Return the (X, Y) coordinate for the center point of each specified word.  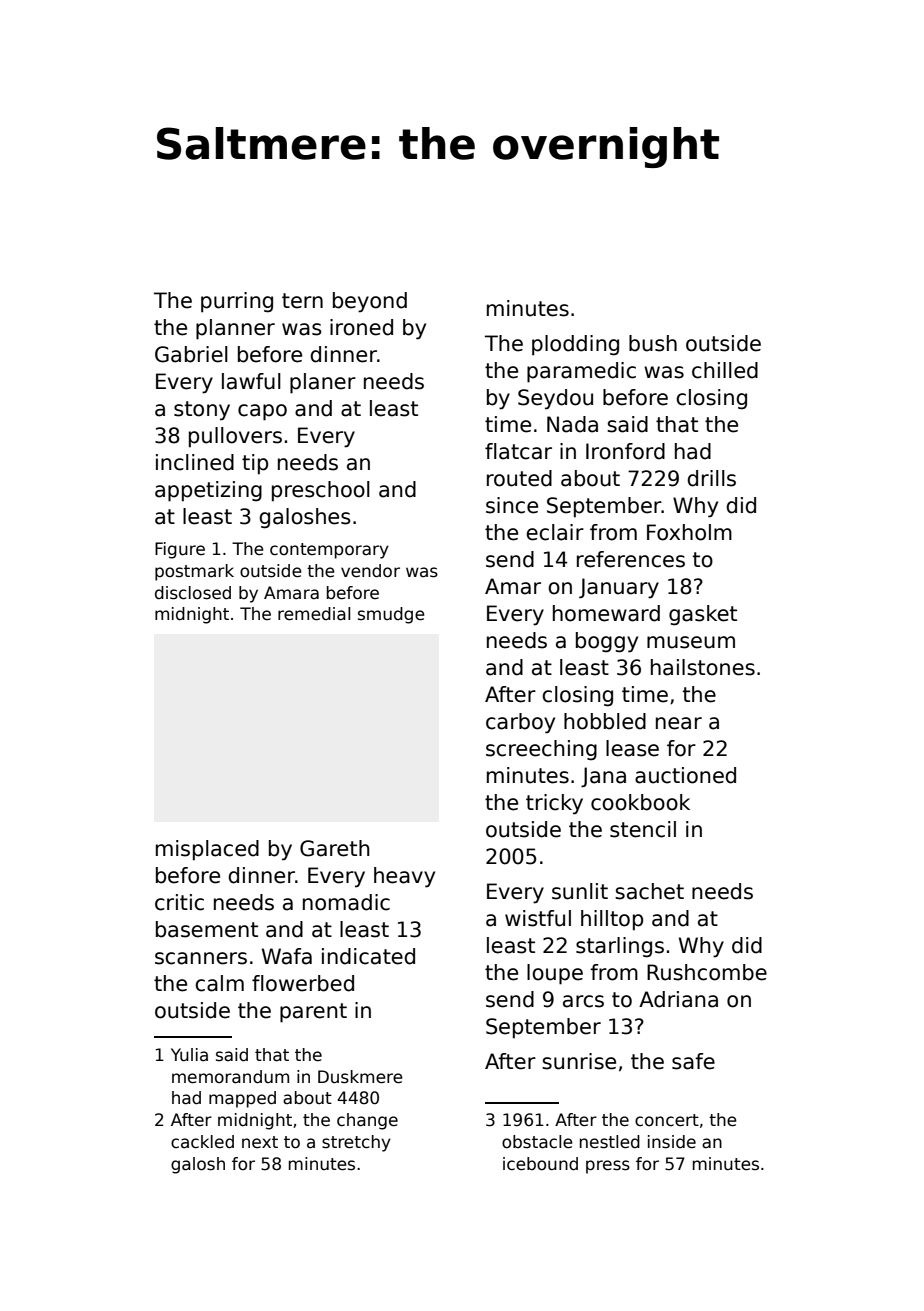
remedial (314, 614)
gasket (703, 615)
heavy (404, 877)
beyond (370, 302)
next (260, 1142)
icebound (540, 1164)
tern (302, 301)
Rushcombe (707, 972)
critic (179, 902)
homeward (606, 613)
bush (653, 343)
